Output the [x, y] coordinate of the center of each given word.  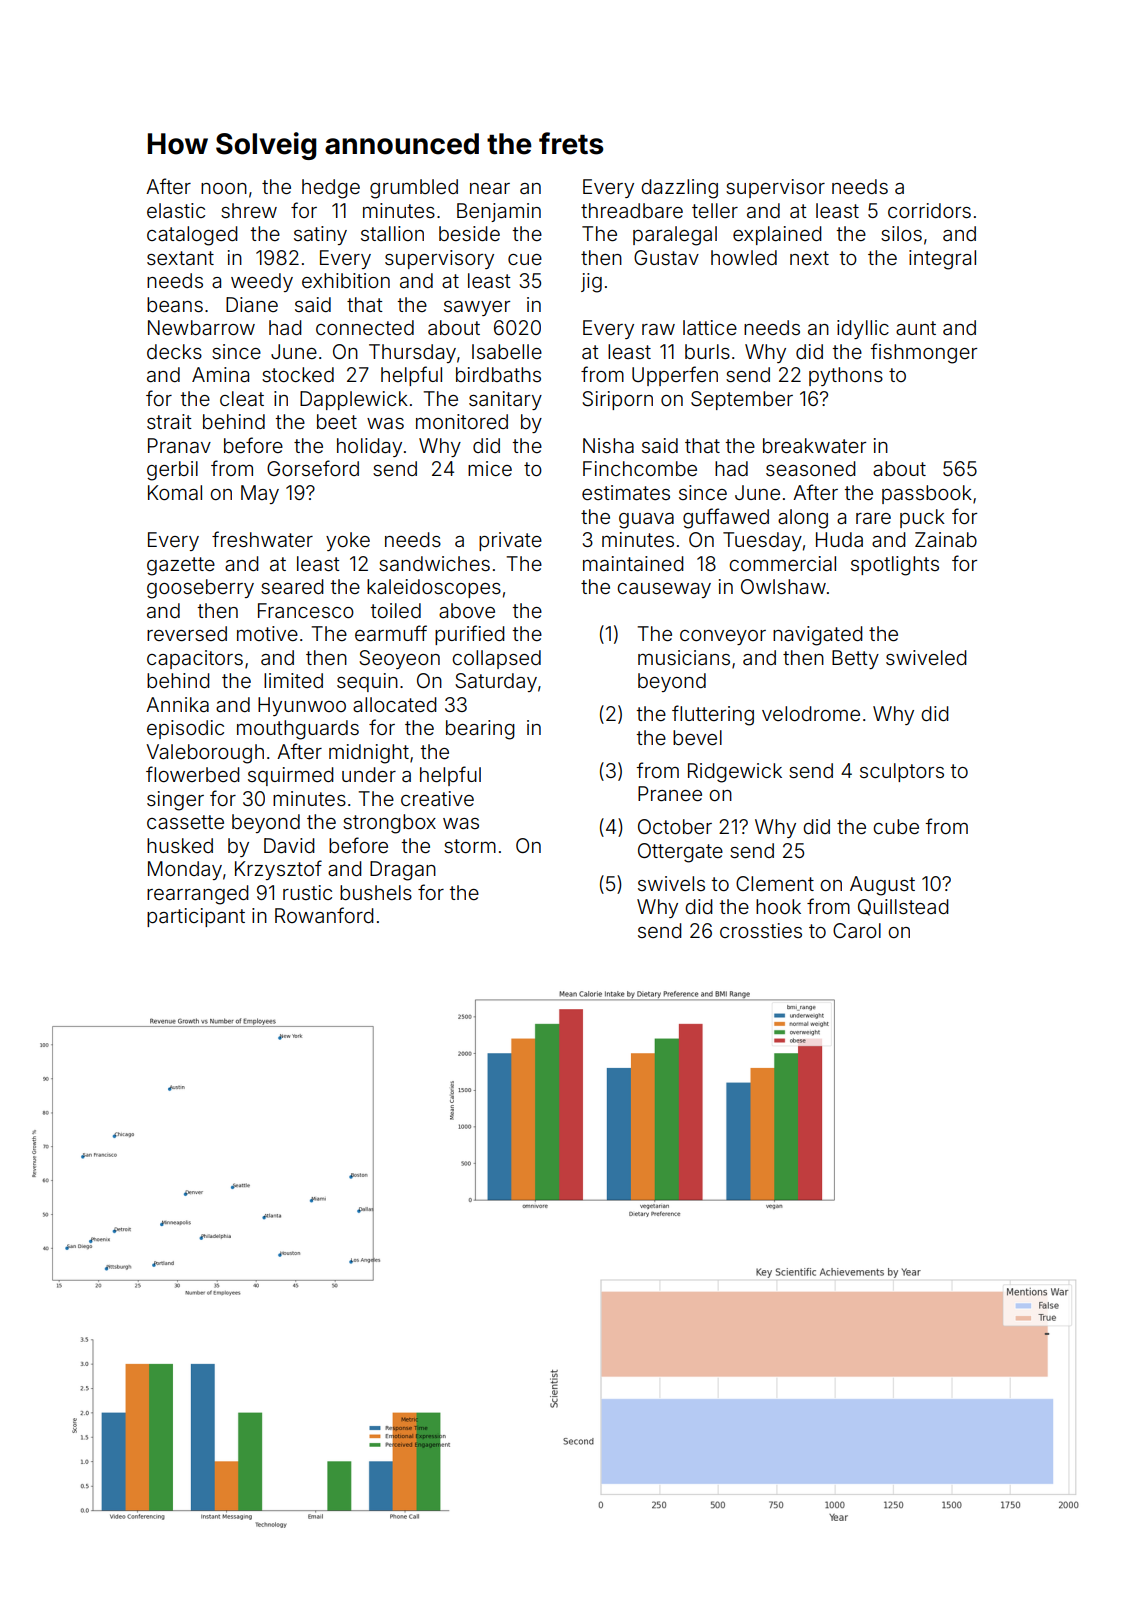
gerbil [172, 471]
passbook [927, 494]
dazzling [679, 189]
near [490, 188]
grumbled [414, 189]
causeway [664, 590]
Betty [855, 659]
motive [267, 633]
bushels [376, 892]
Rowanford [324, 915]
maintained [633, 563]
